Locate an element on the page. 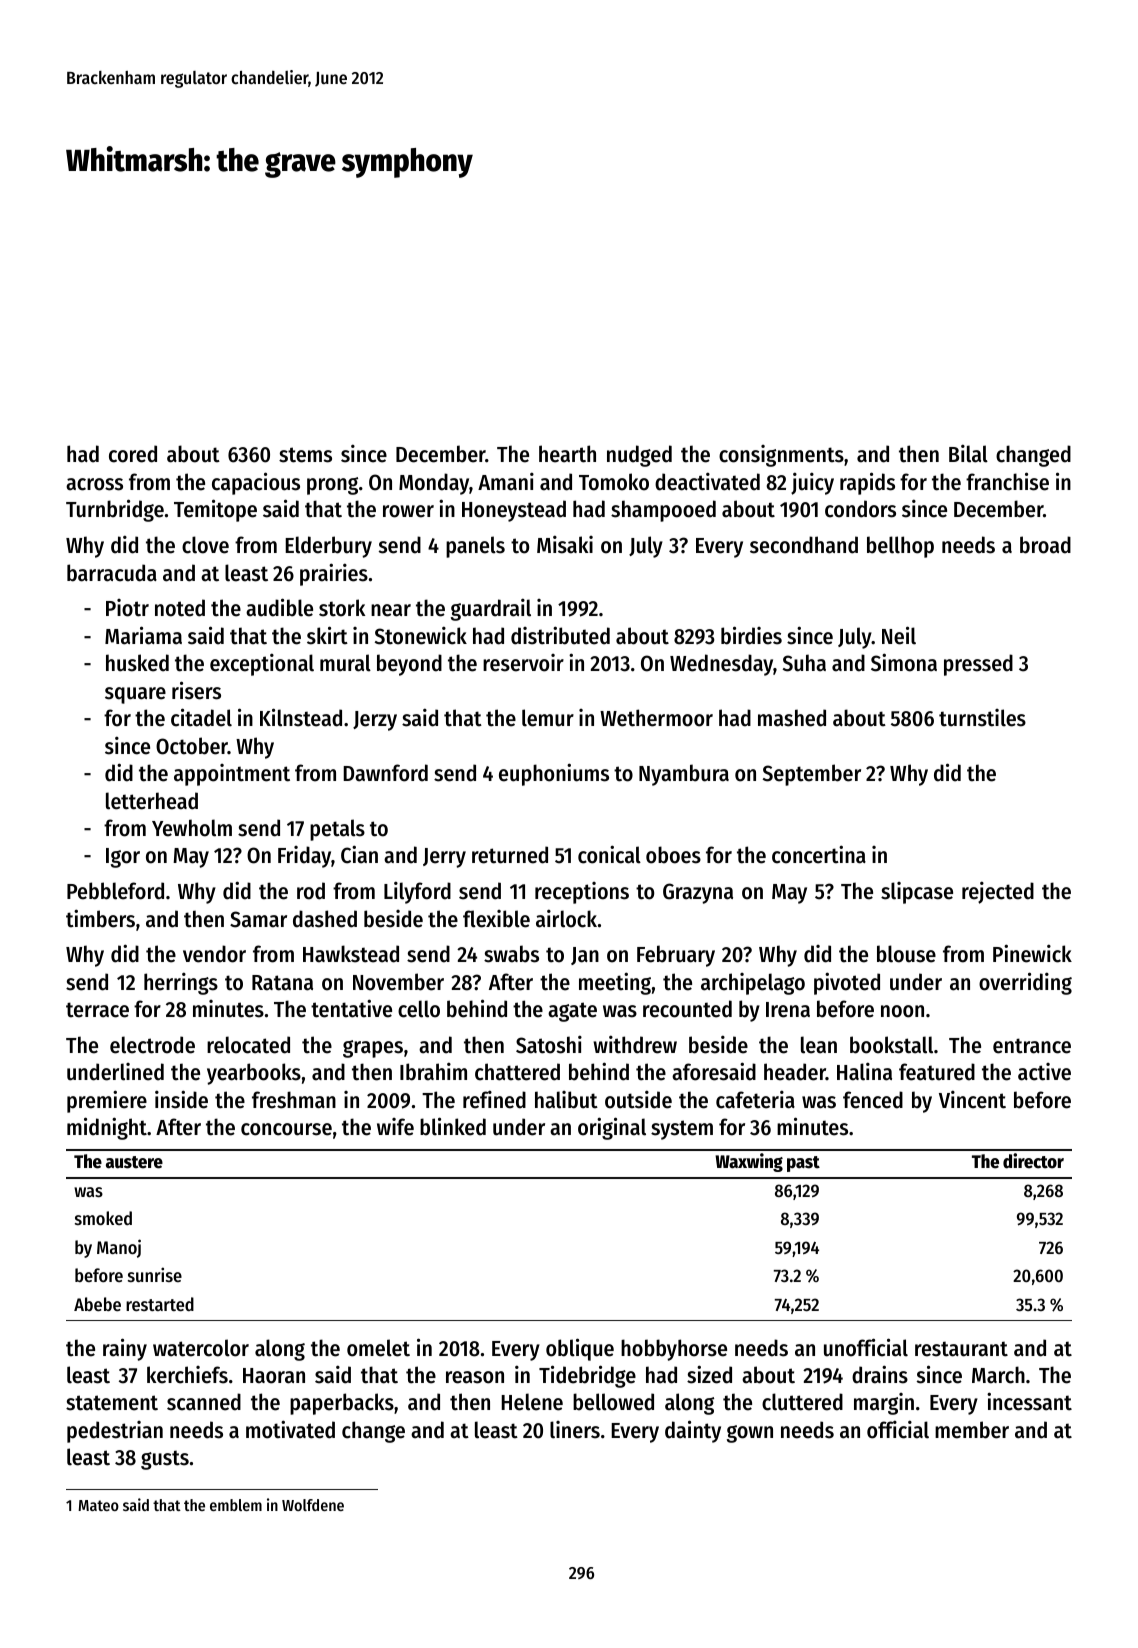 The width and height of the page is (1138, 1648). dainty is located at coordinates (693, 1431).
